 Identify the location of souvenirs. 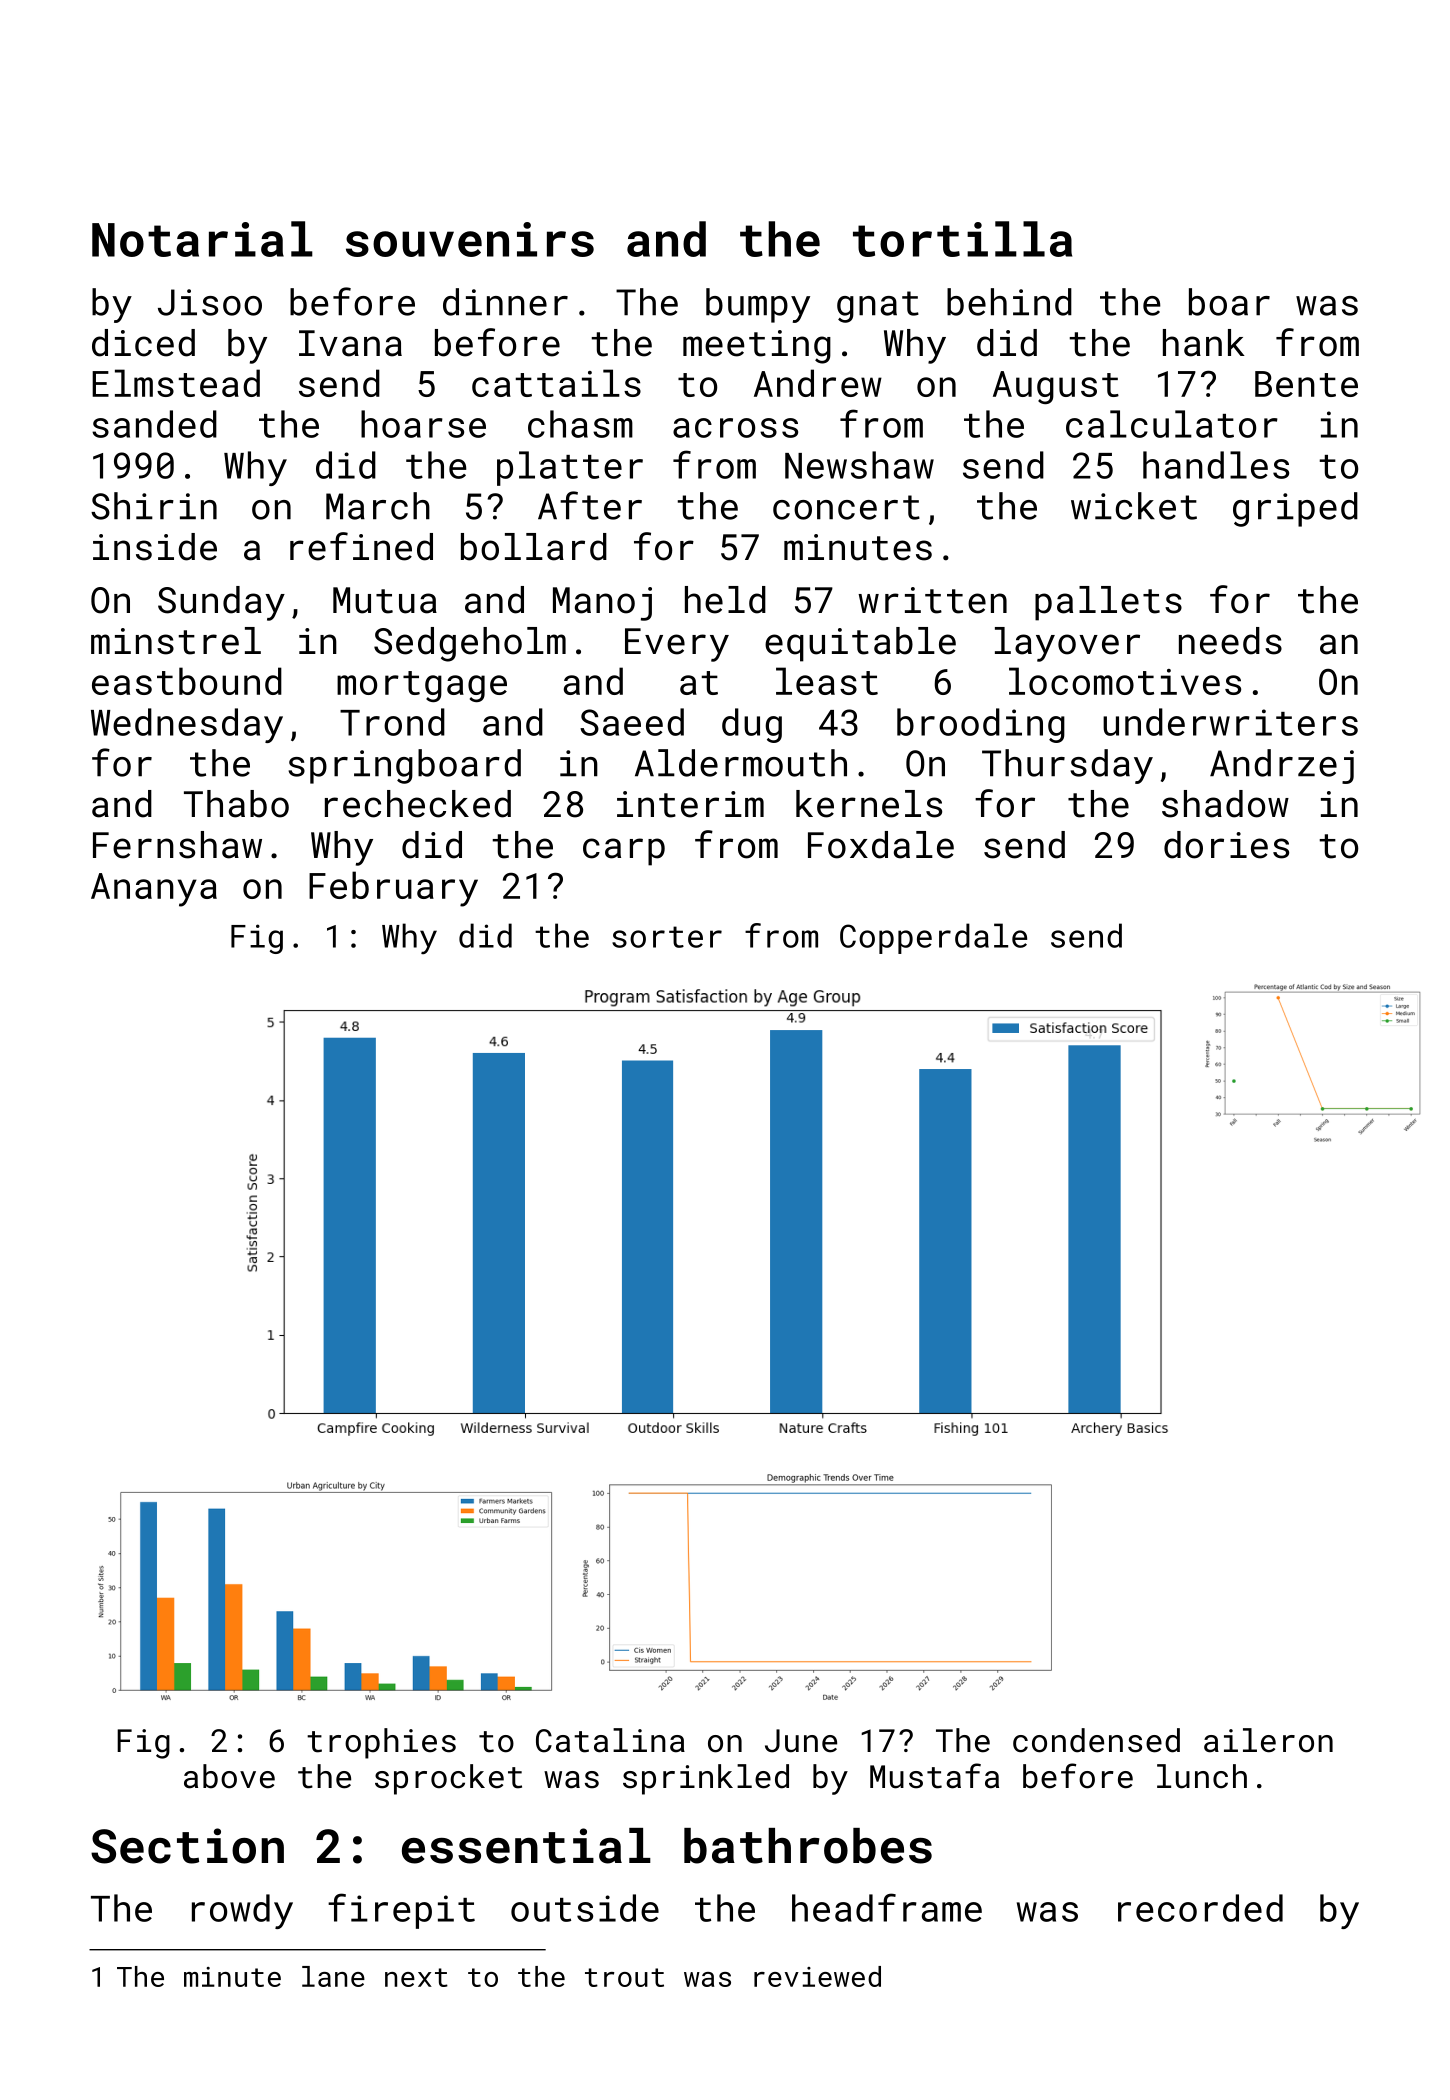
(470, 239).
